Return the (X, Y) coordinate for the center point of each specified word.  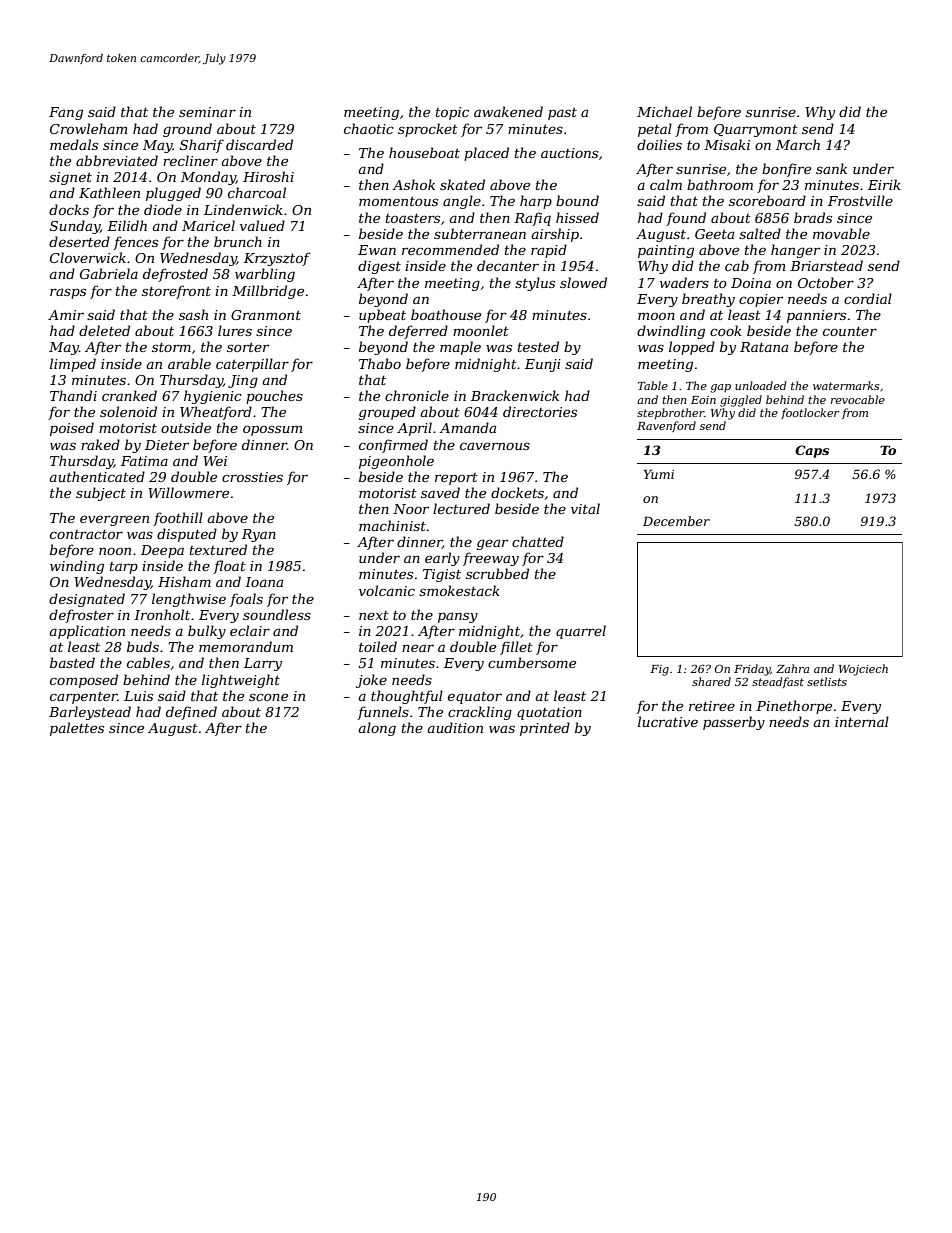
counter (850, 331)
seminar (207, 112)
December (676, 521)
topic (452, 113)
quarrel (581, 632)
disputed (187, 535)
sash (193, 314)
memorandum (246, 646)
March (798, 144)
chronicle (417, 395)
